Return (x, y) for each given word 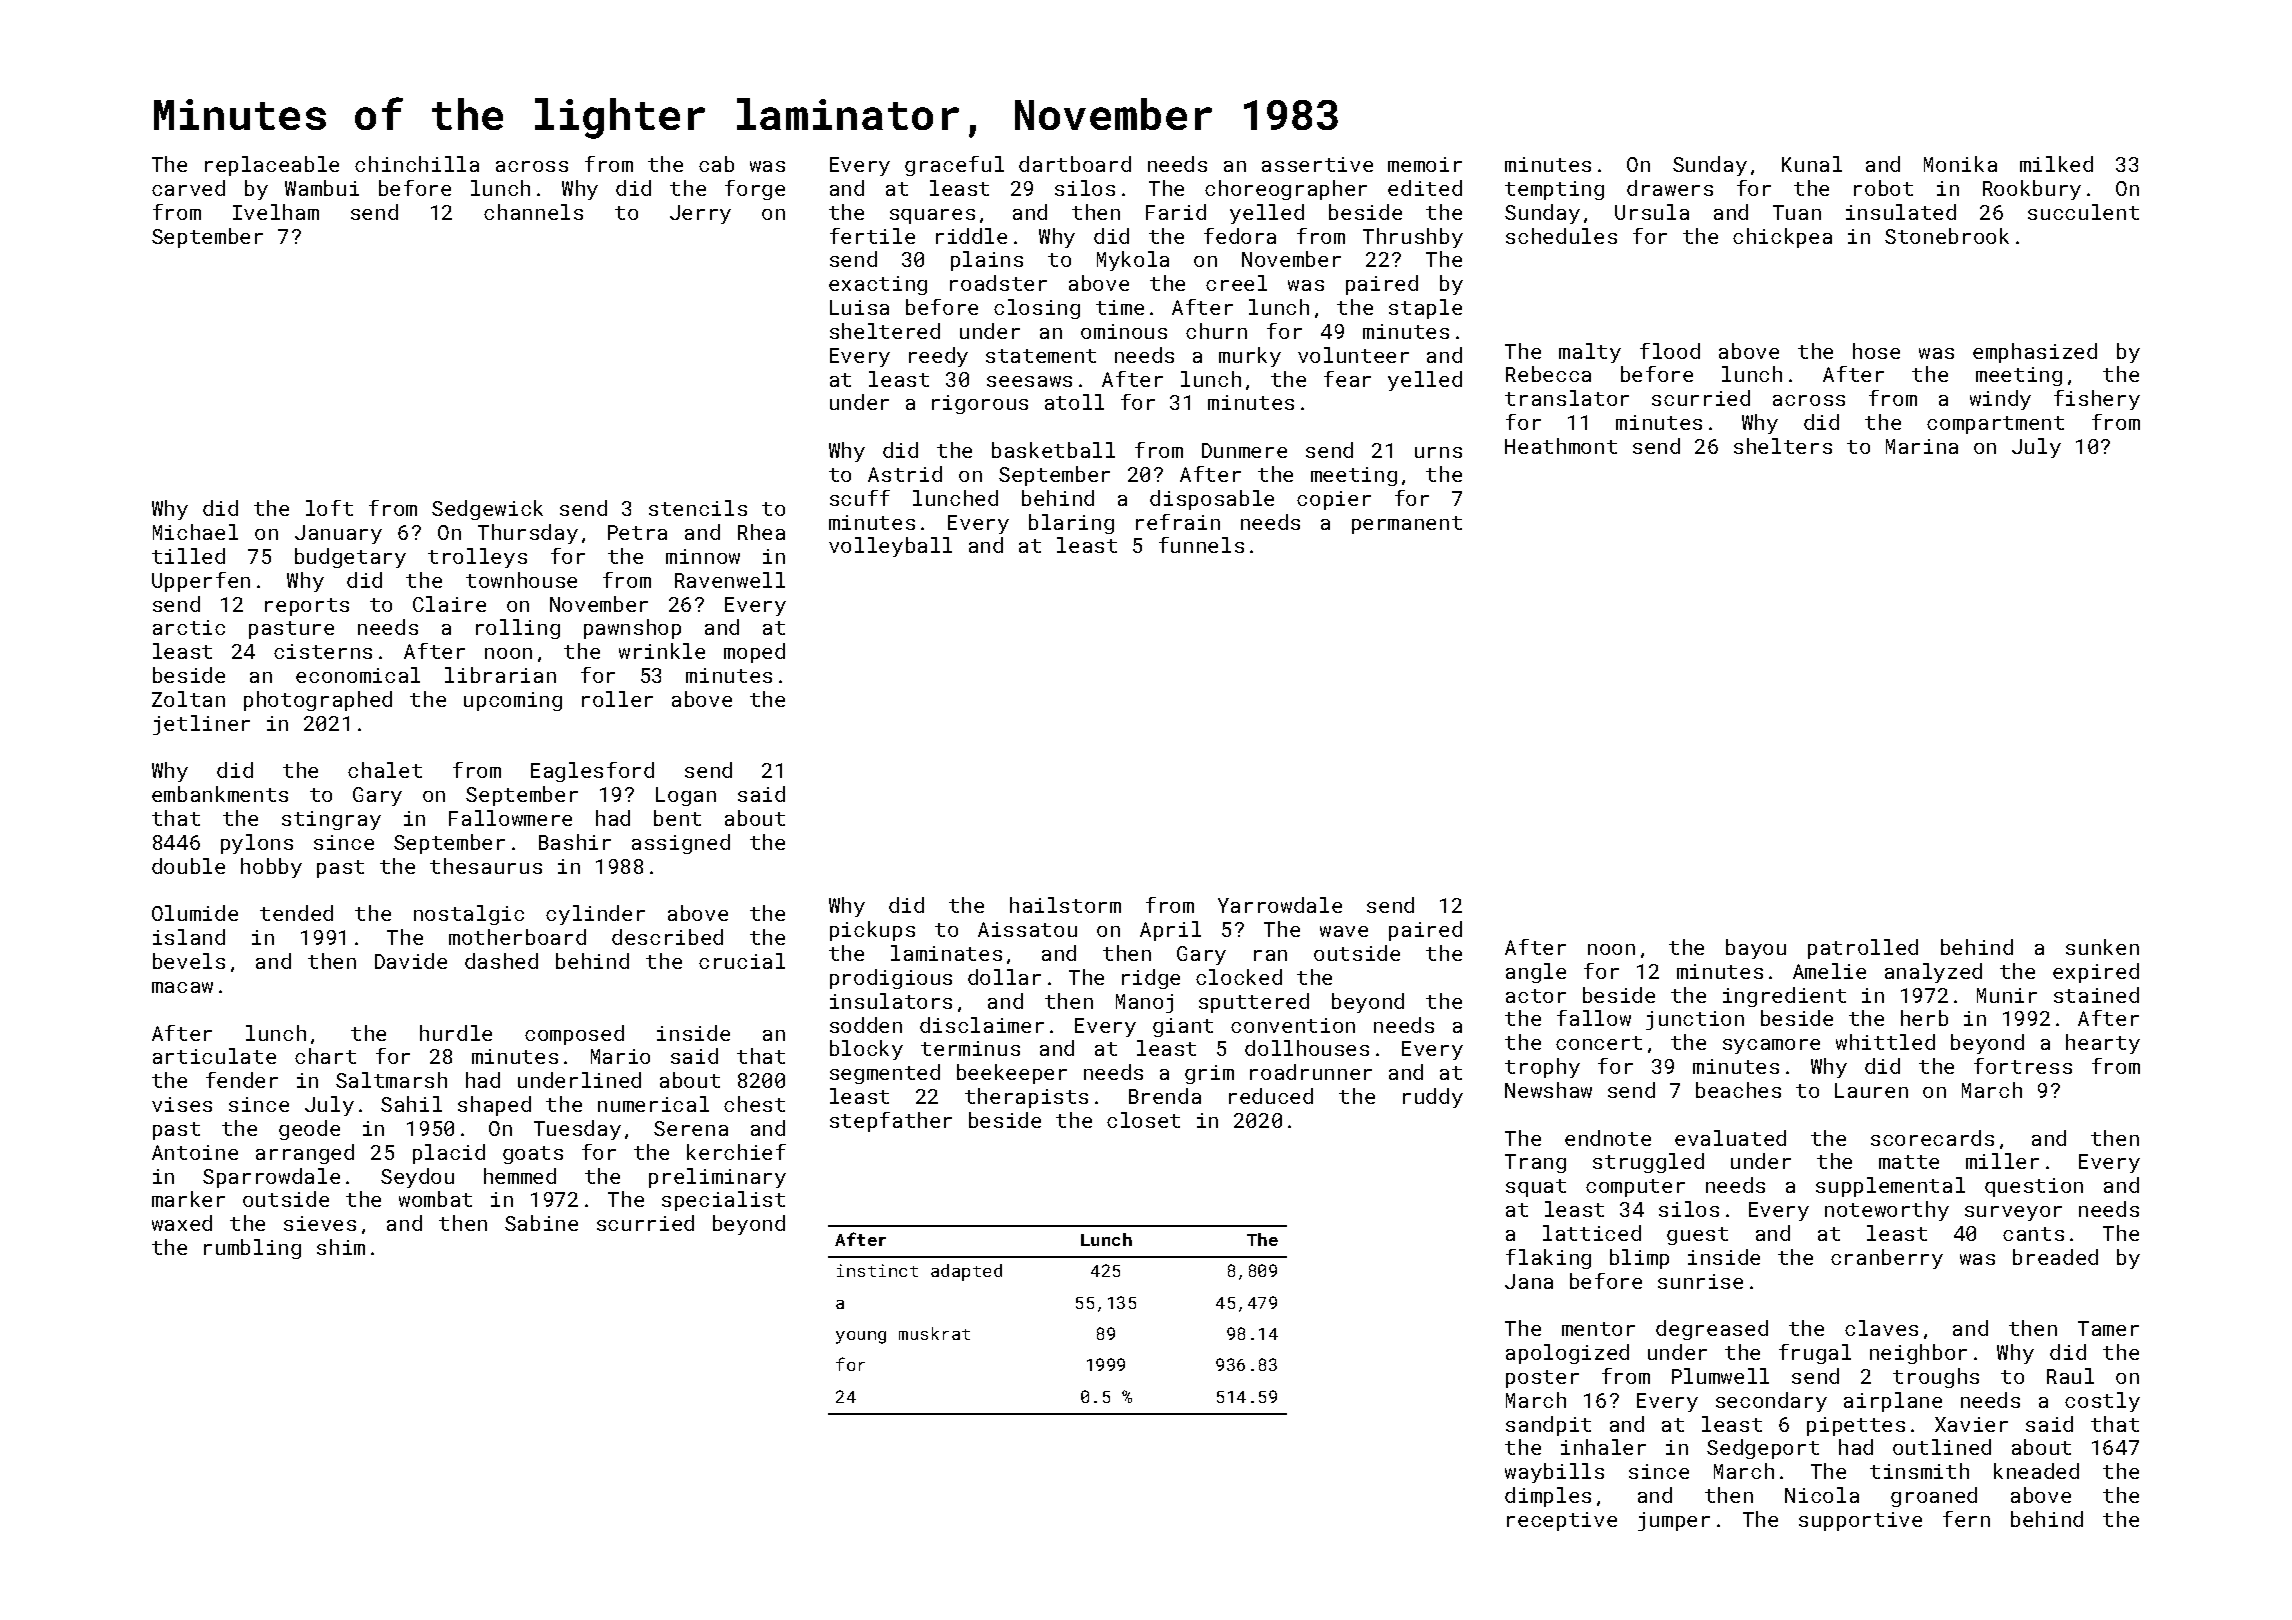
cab (716, 164)
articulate (214, 1056)
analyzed (1933, 973)
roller (617, 699)
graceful (954, 166)
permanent (1407, 525)
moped (754, 653)
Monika (1960, 164)
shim (341, 1247)
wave (1344, 931)
